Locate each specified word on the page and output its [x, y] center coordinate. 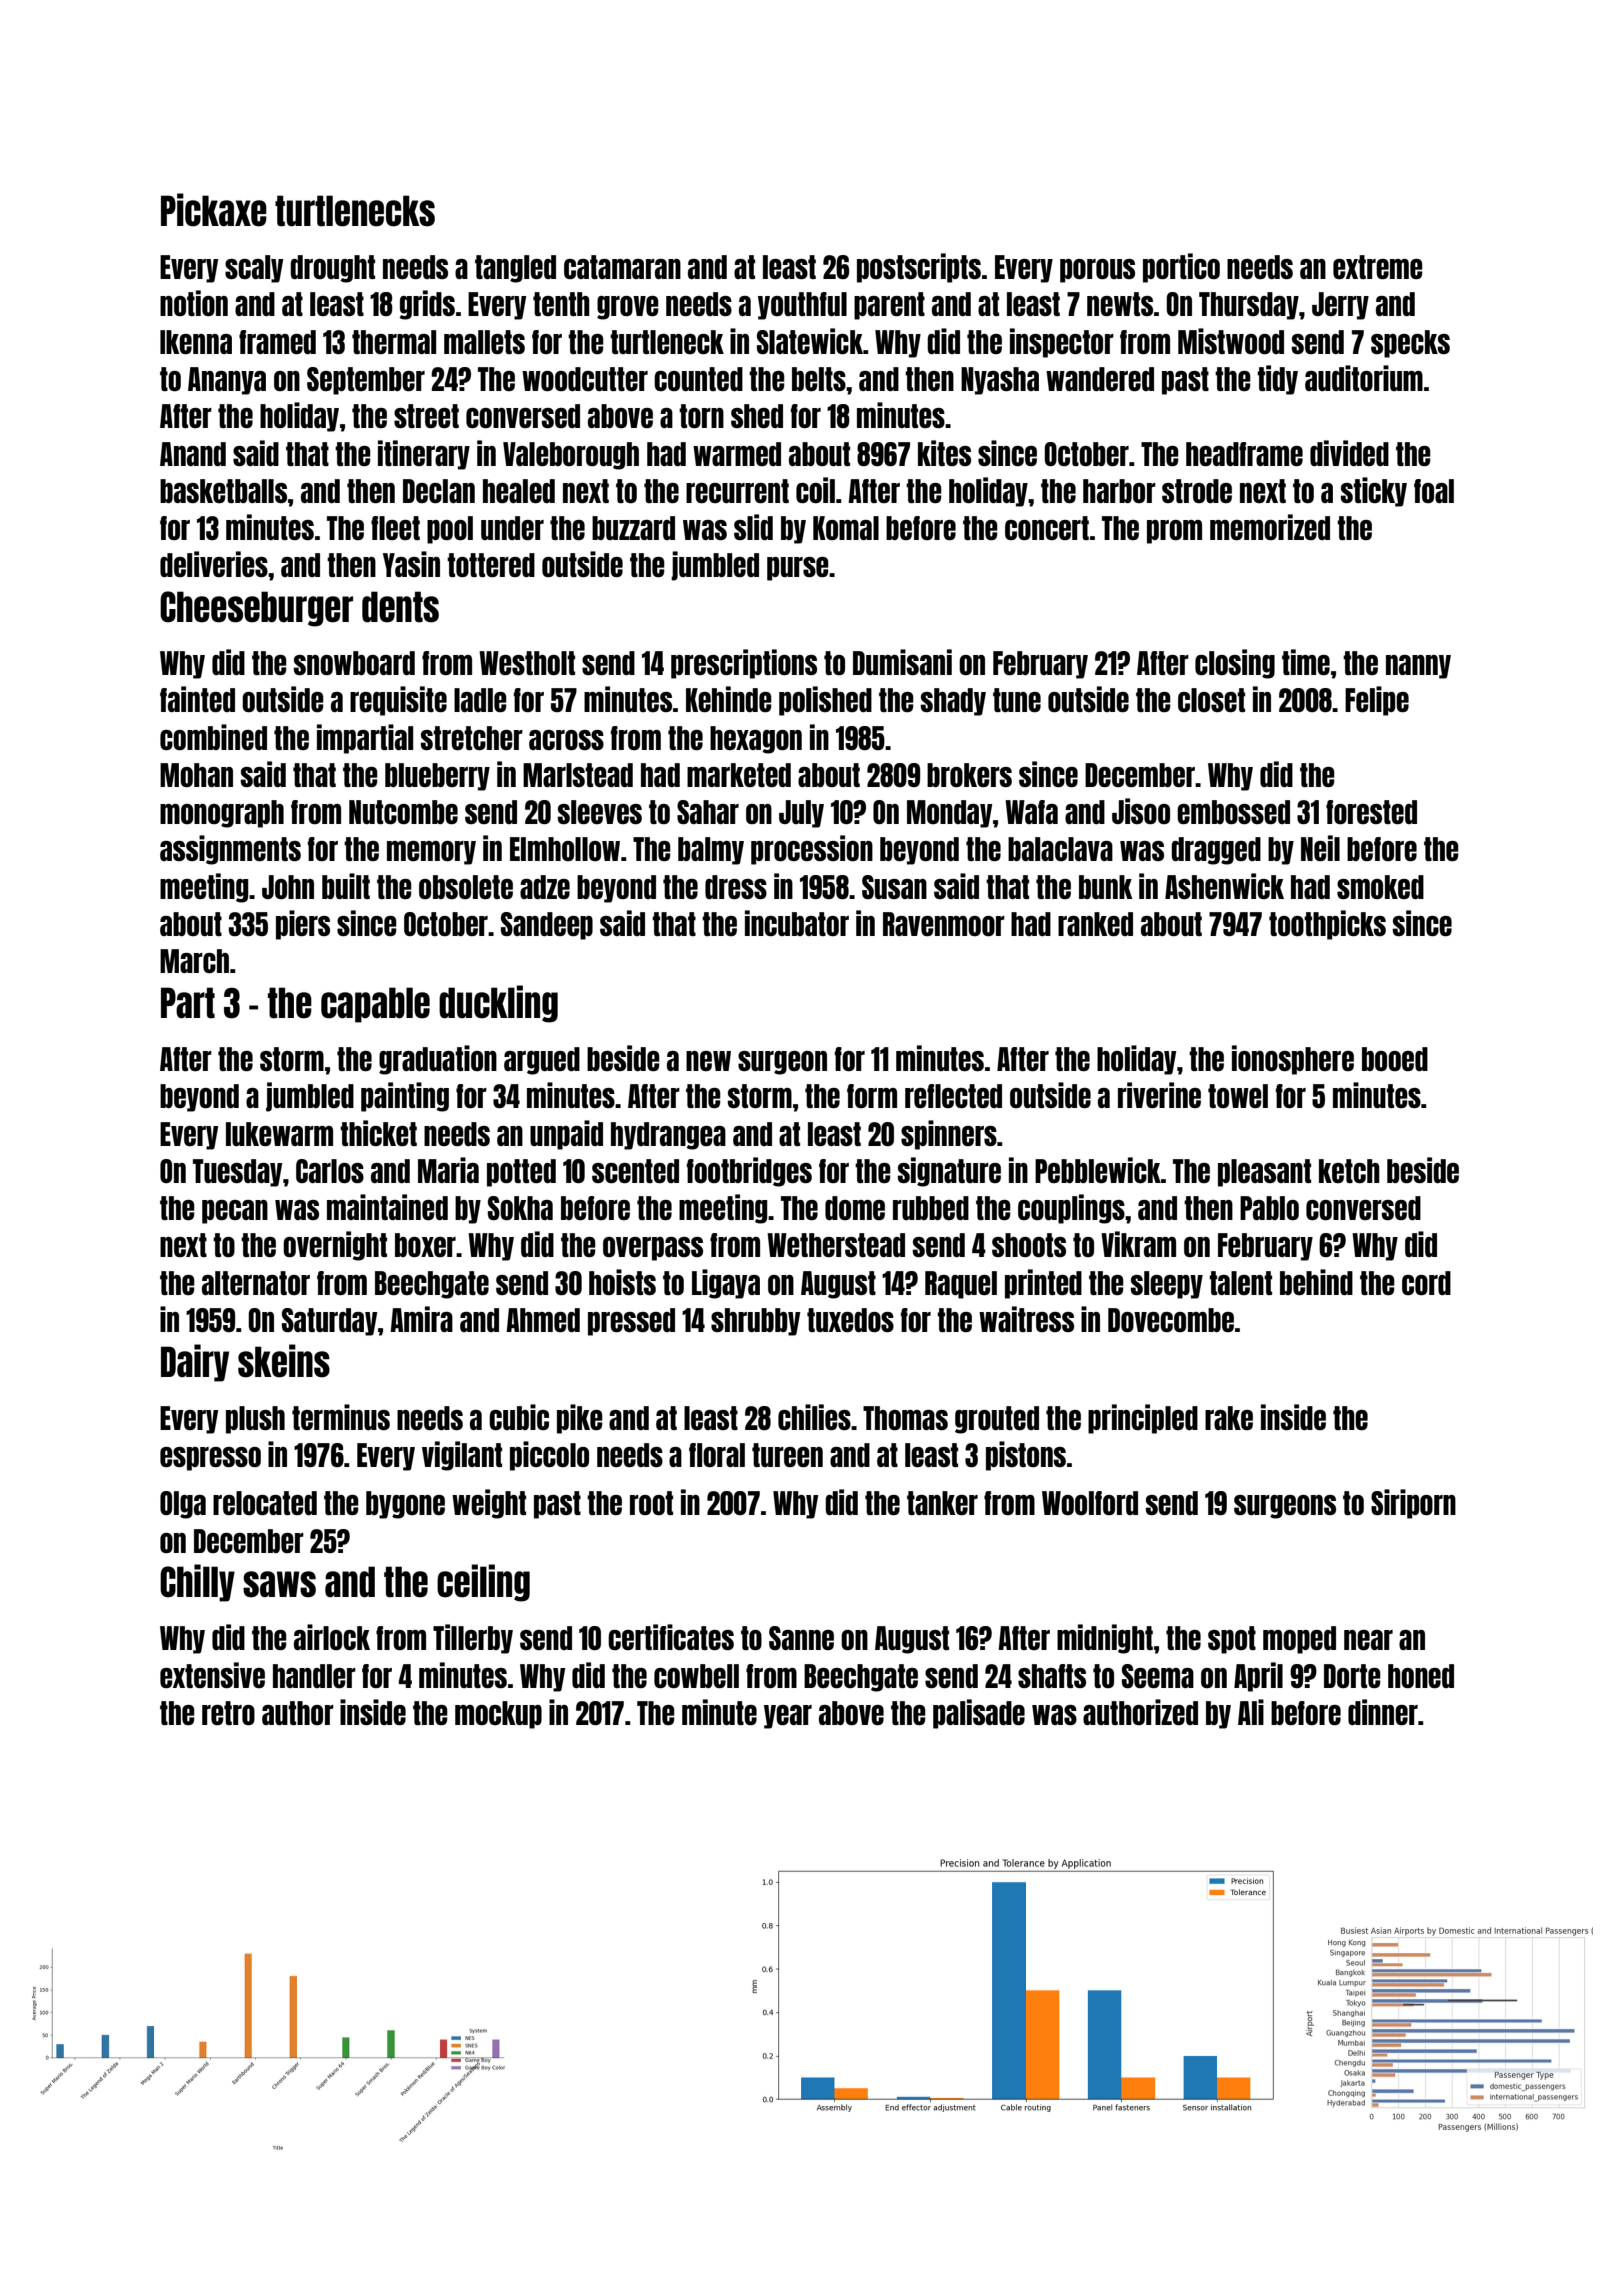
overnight [335, 1246]
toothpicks [1327, 925]
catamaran [622, 267]
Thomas [905, 1418]
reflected [953, 1096]
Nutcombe [403, 812]
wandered [1100, 379]
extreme [1378, 267]
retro [228, 1713]
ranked [1095, 924]
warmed [737, 454]
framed [277, 342]
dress [736, 887]
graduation [438, 1060]
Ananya [227, 381]
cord [1426, 1283]
